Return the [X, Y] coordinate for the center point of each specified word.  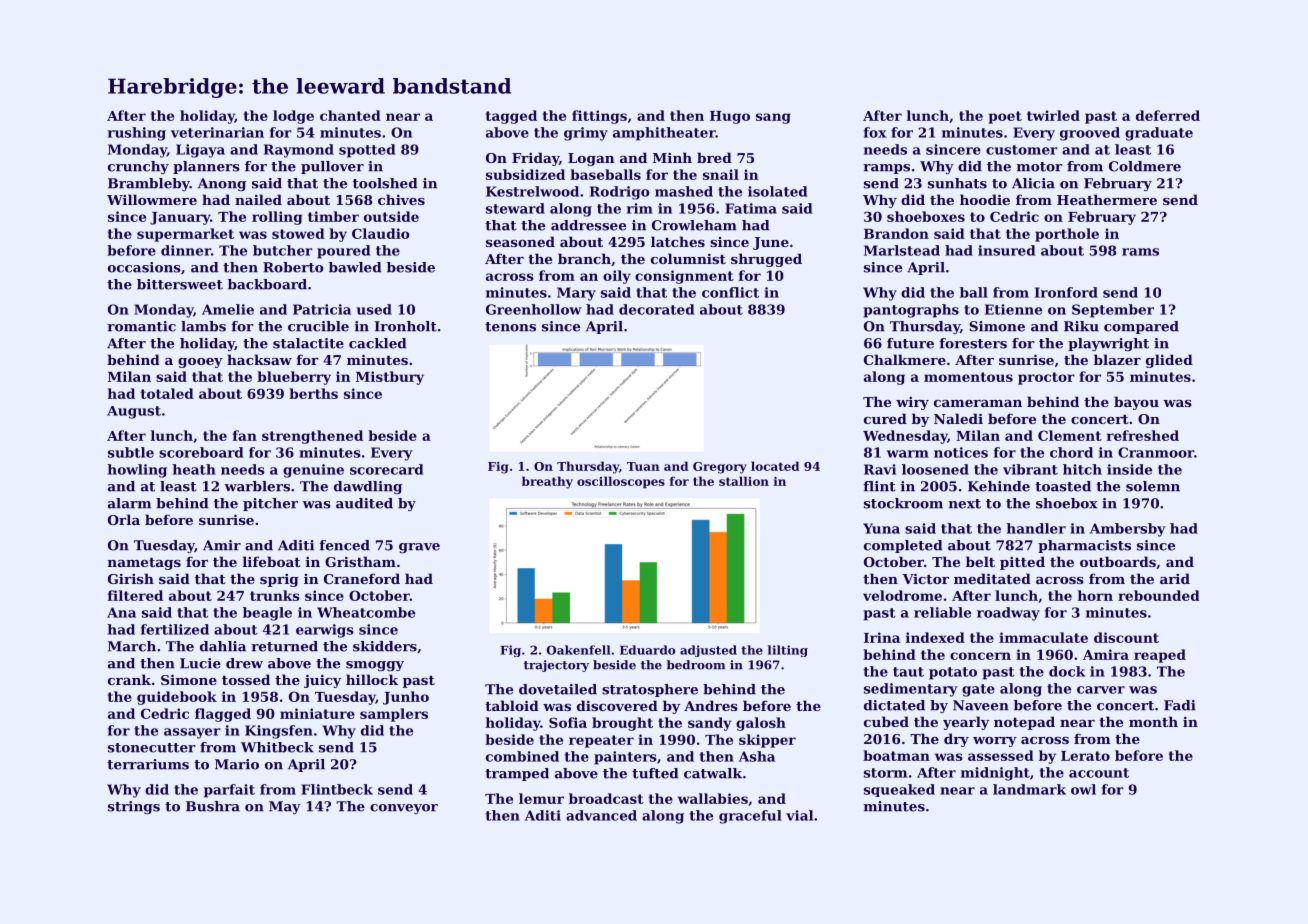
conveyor [404, 809]
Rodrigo [619, 193]
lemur [541, 798]
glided [1169, 361]
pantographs [911, 311]
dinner [186, 250]
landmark [1029, 789]
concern [980, 656]
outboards [1118, 561]
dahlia [223, 646]
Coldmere [1145, 166]
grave [419, 548]
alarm [129, 503]
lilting [788, 651]
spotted [367, 151]
